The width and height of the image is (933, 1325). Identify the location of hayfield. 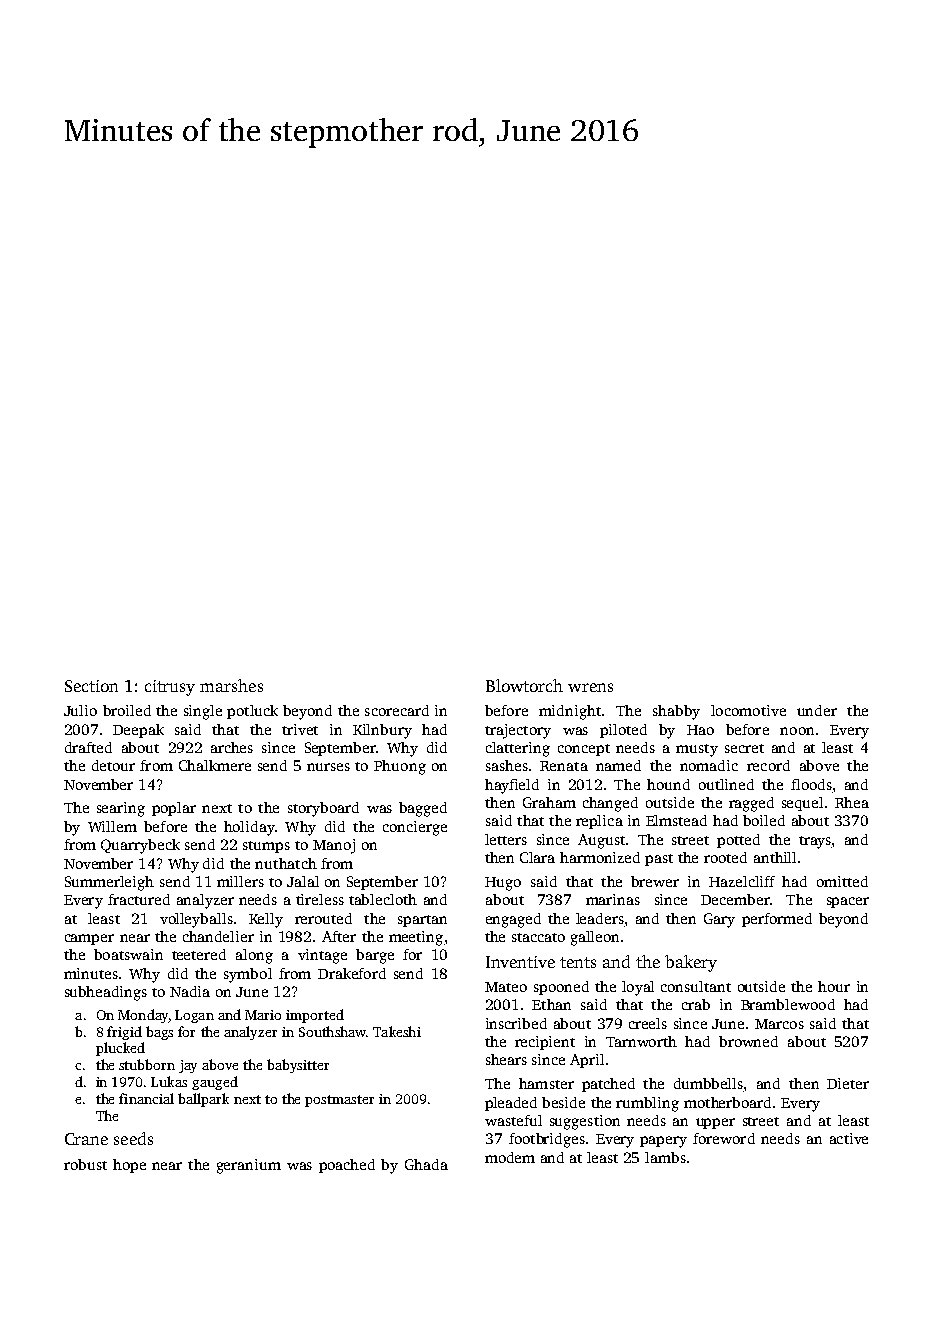
(512, 786).
